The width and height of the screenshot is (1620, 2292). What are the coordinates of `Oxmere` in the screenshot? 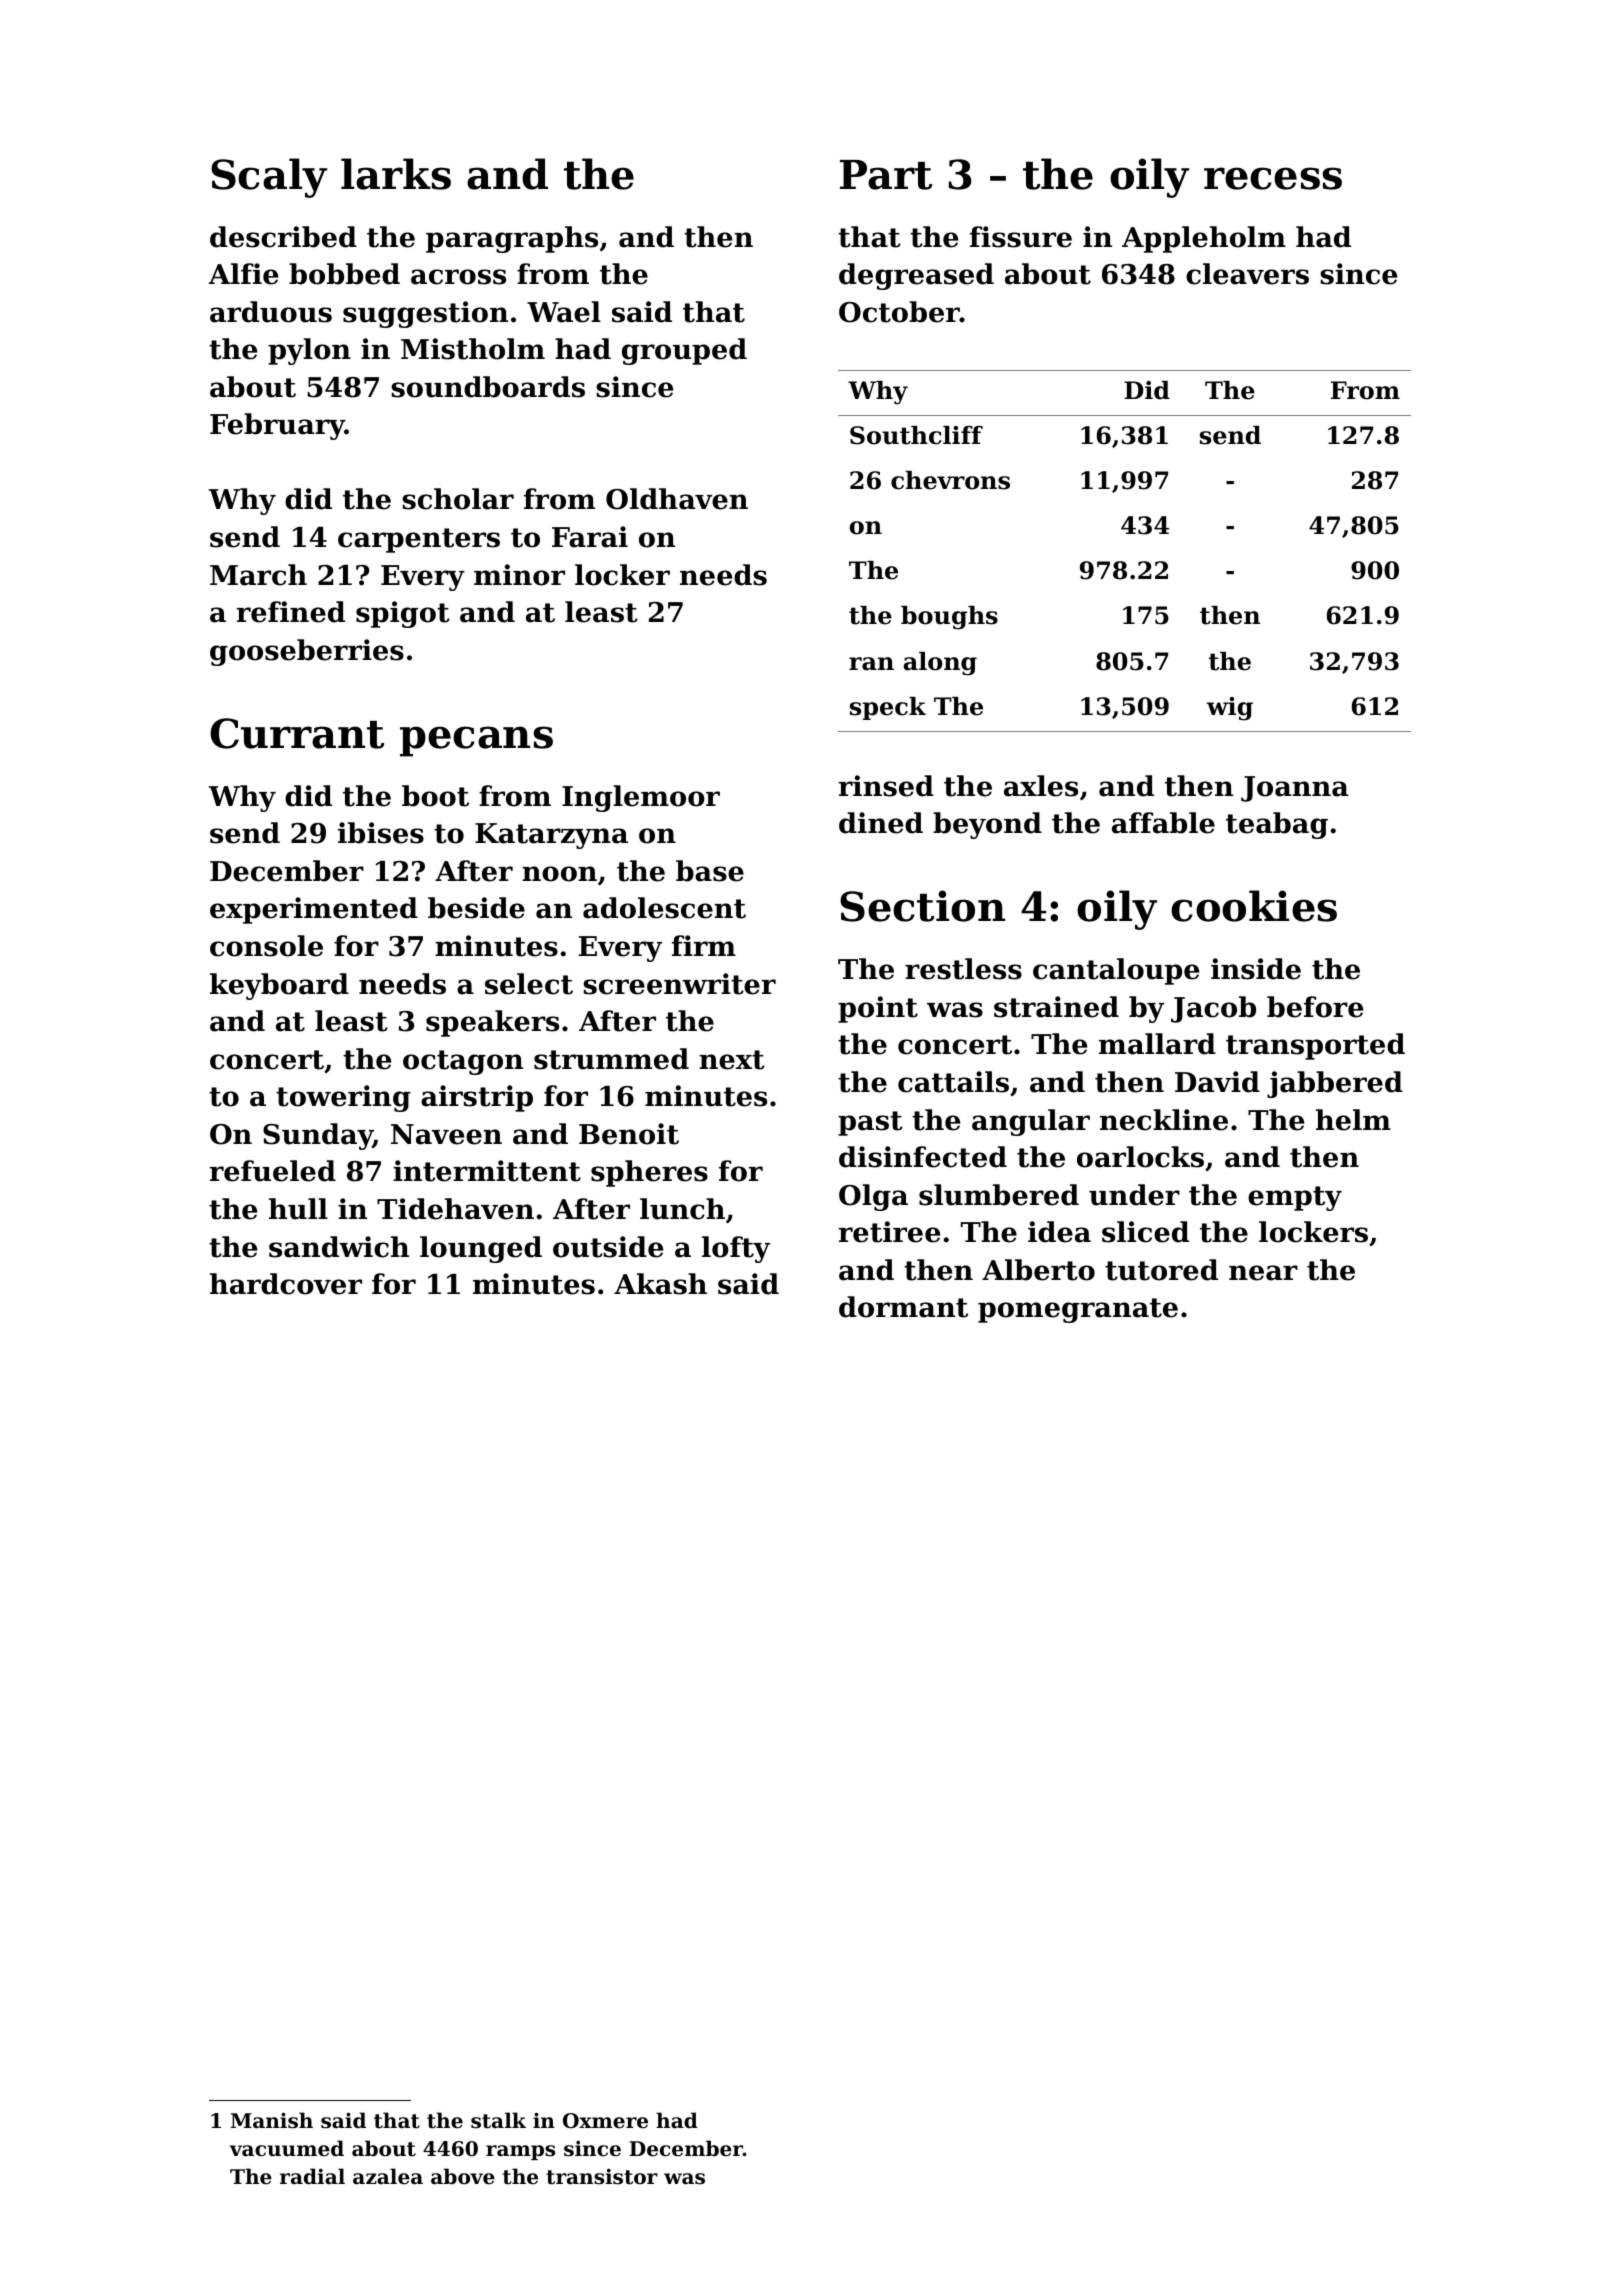 It's located at (605, 2121).
